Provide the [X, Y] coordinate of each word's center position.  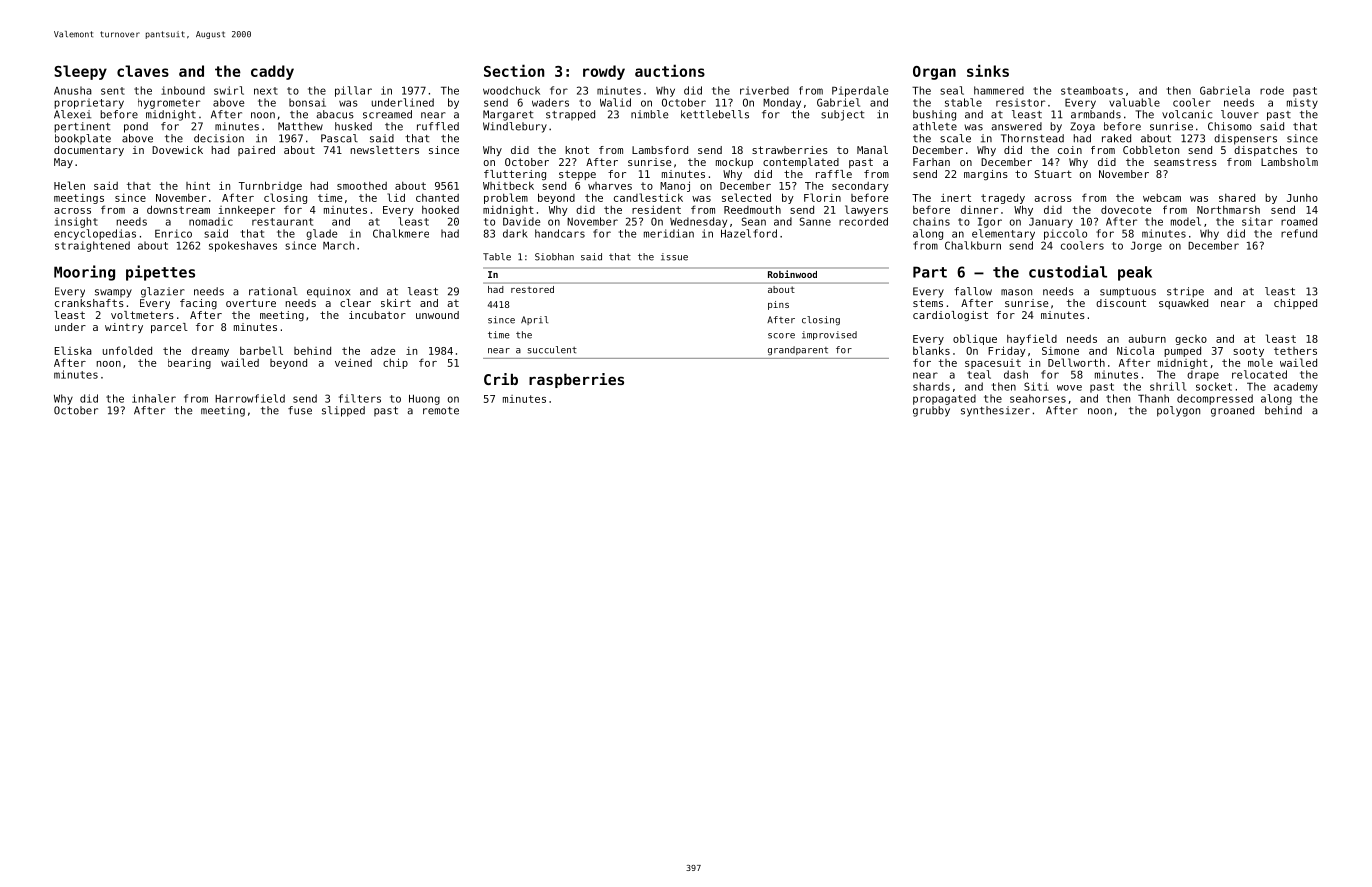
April [534, 320]
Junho [1302, 198]
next [266, 91]
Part [930, 272]
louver [1240, 114]
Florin [822, 197]
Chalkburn [973, 245]
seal [952, 90]
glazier [163, 292]
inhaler [154, 398]
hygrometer [169, 103]
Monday [782, 103]
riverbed [764, 90]
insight [76, 222]
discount [1121, 303]
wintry [124, 328]
